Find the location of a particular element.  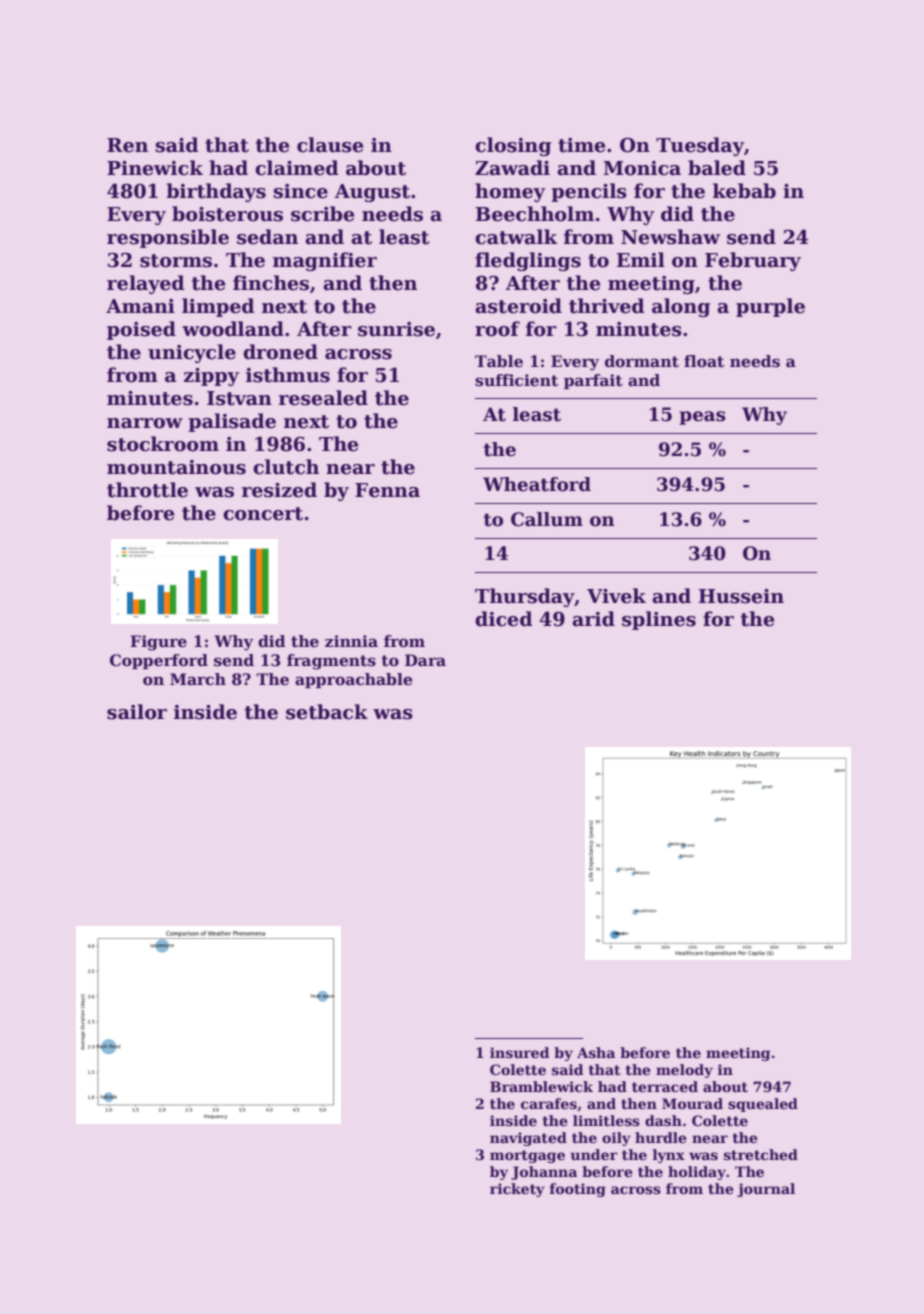

sailor is located at coordinates (137, 712).
